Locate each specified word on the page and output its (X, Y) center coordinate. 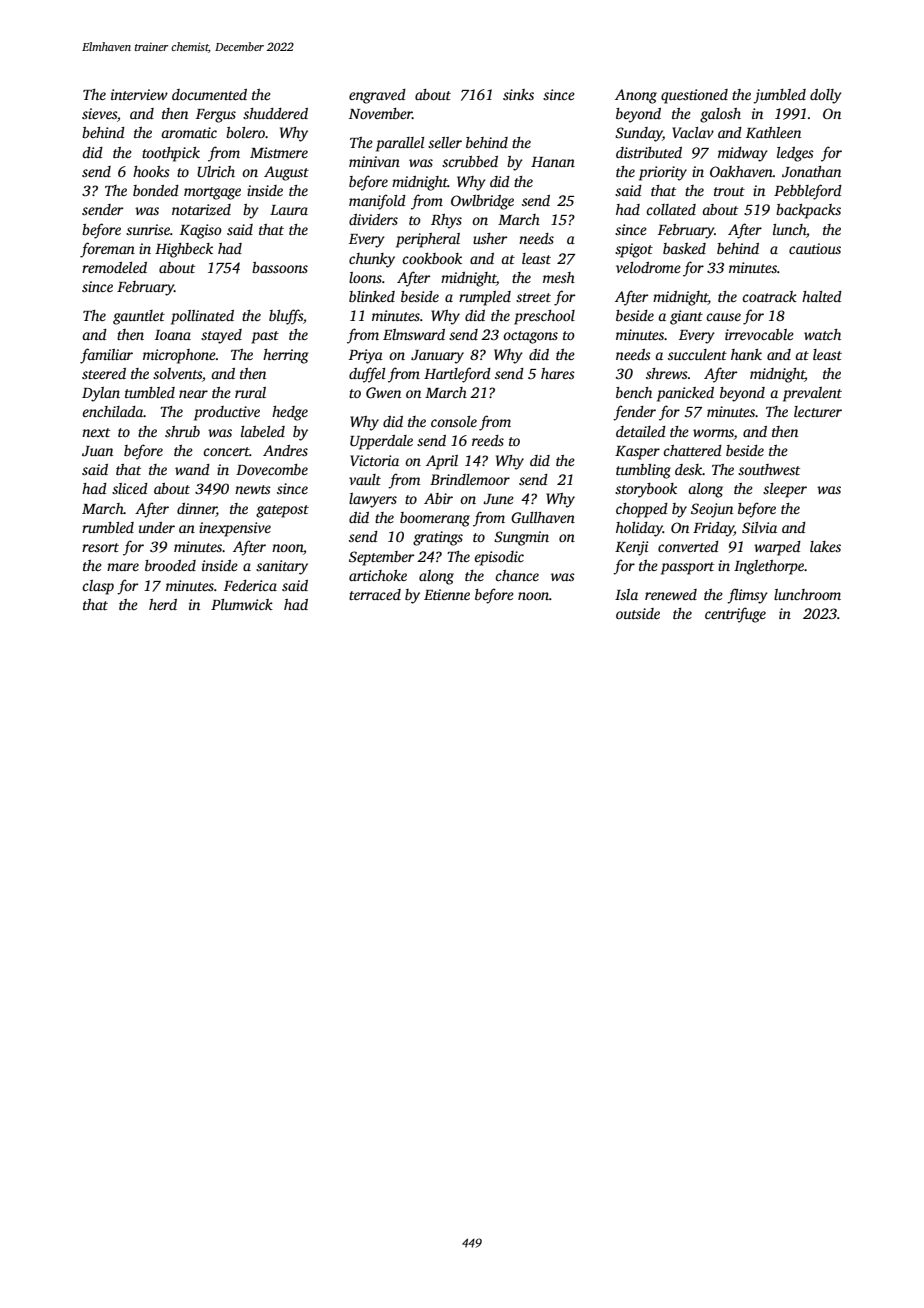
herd (163, 604)
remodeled (114, 267)
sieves (99, 113)
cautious (815, 248)
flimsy (747, 596)
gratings (438, 538)
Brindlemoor (470, 479)
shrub (182, 431)
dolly (826, 96)
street (533, 297)
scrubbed (470, 161)
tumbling (643, 471)
